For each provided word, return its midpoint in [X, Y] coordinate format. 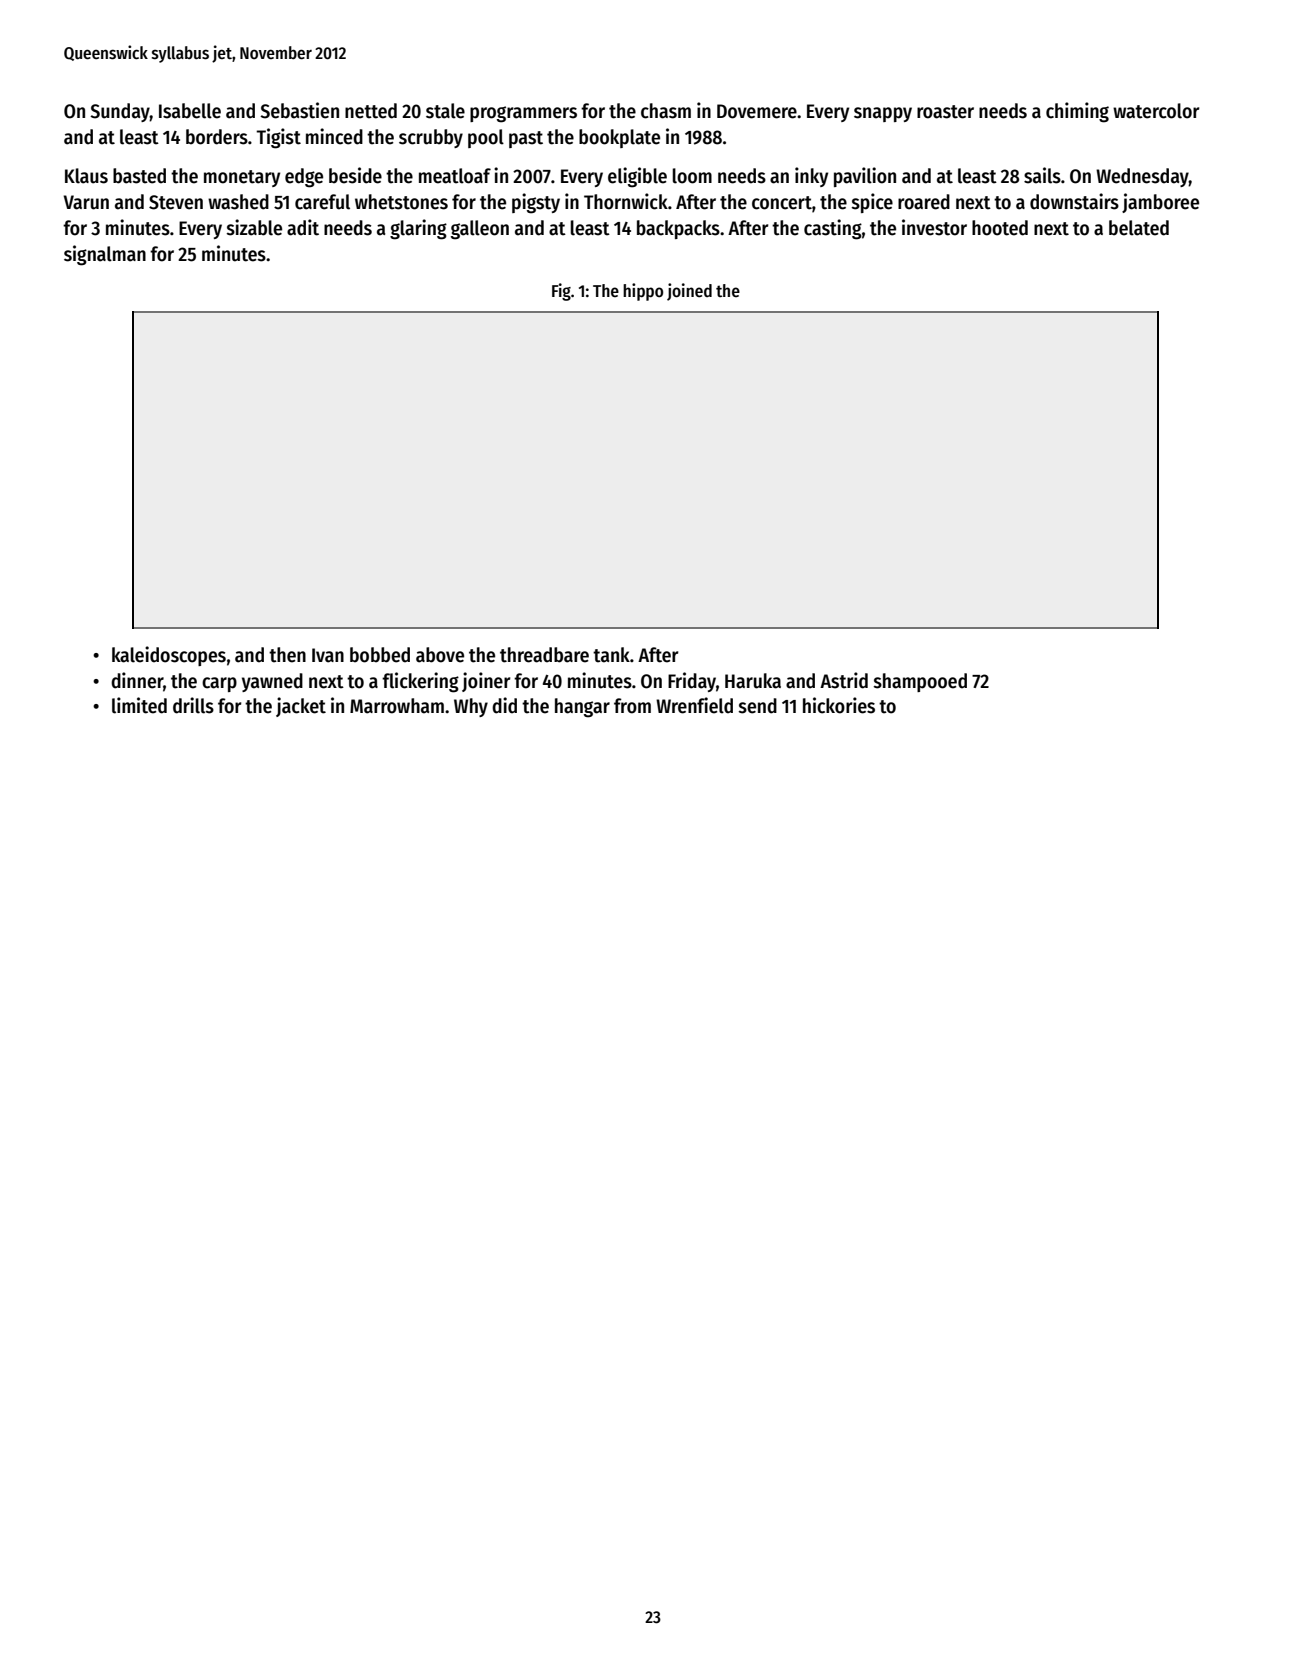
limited [139, 705]
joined [689, 292]
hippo [643, 292]
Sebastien [299, 110]
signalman [105, 255]
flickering [420, 682]
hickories [839, 705]
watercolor [1156, 111]
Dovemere [757, 111]
